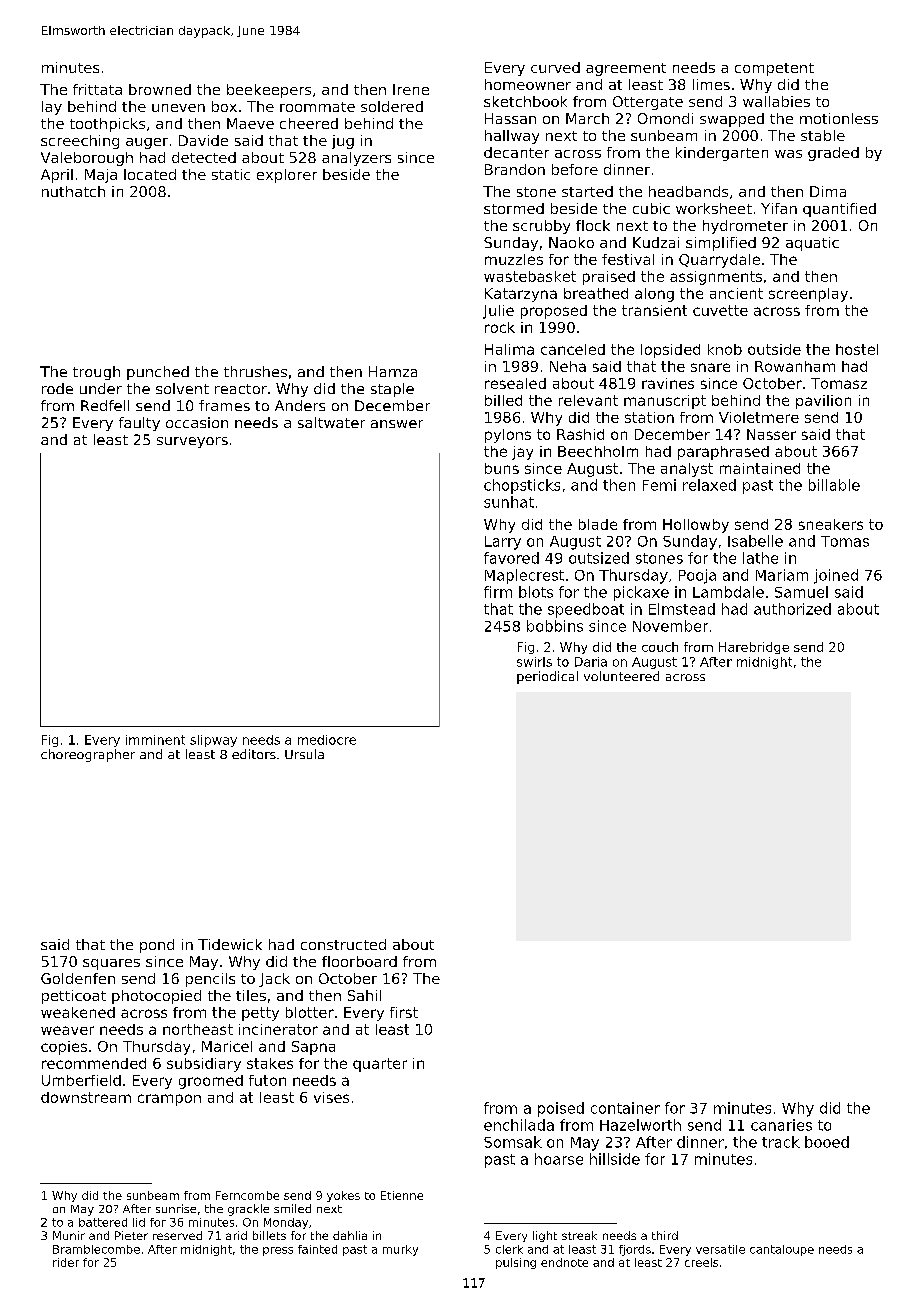 The width and height of the screenshot is (924, 1308). Describe the element at coordinates (621, 676) in the screenshot. I see `volunteered` at that location.
